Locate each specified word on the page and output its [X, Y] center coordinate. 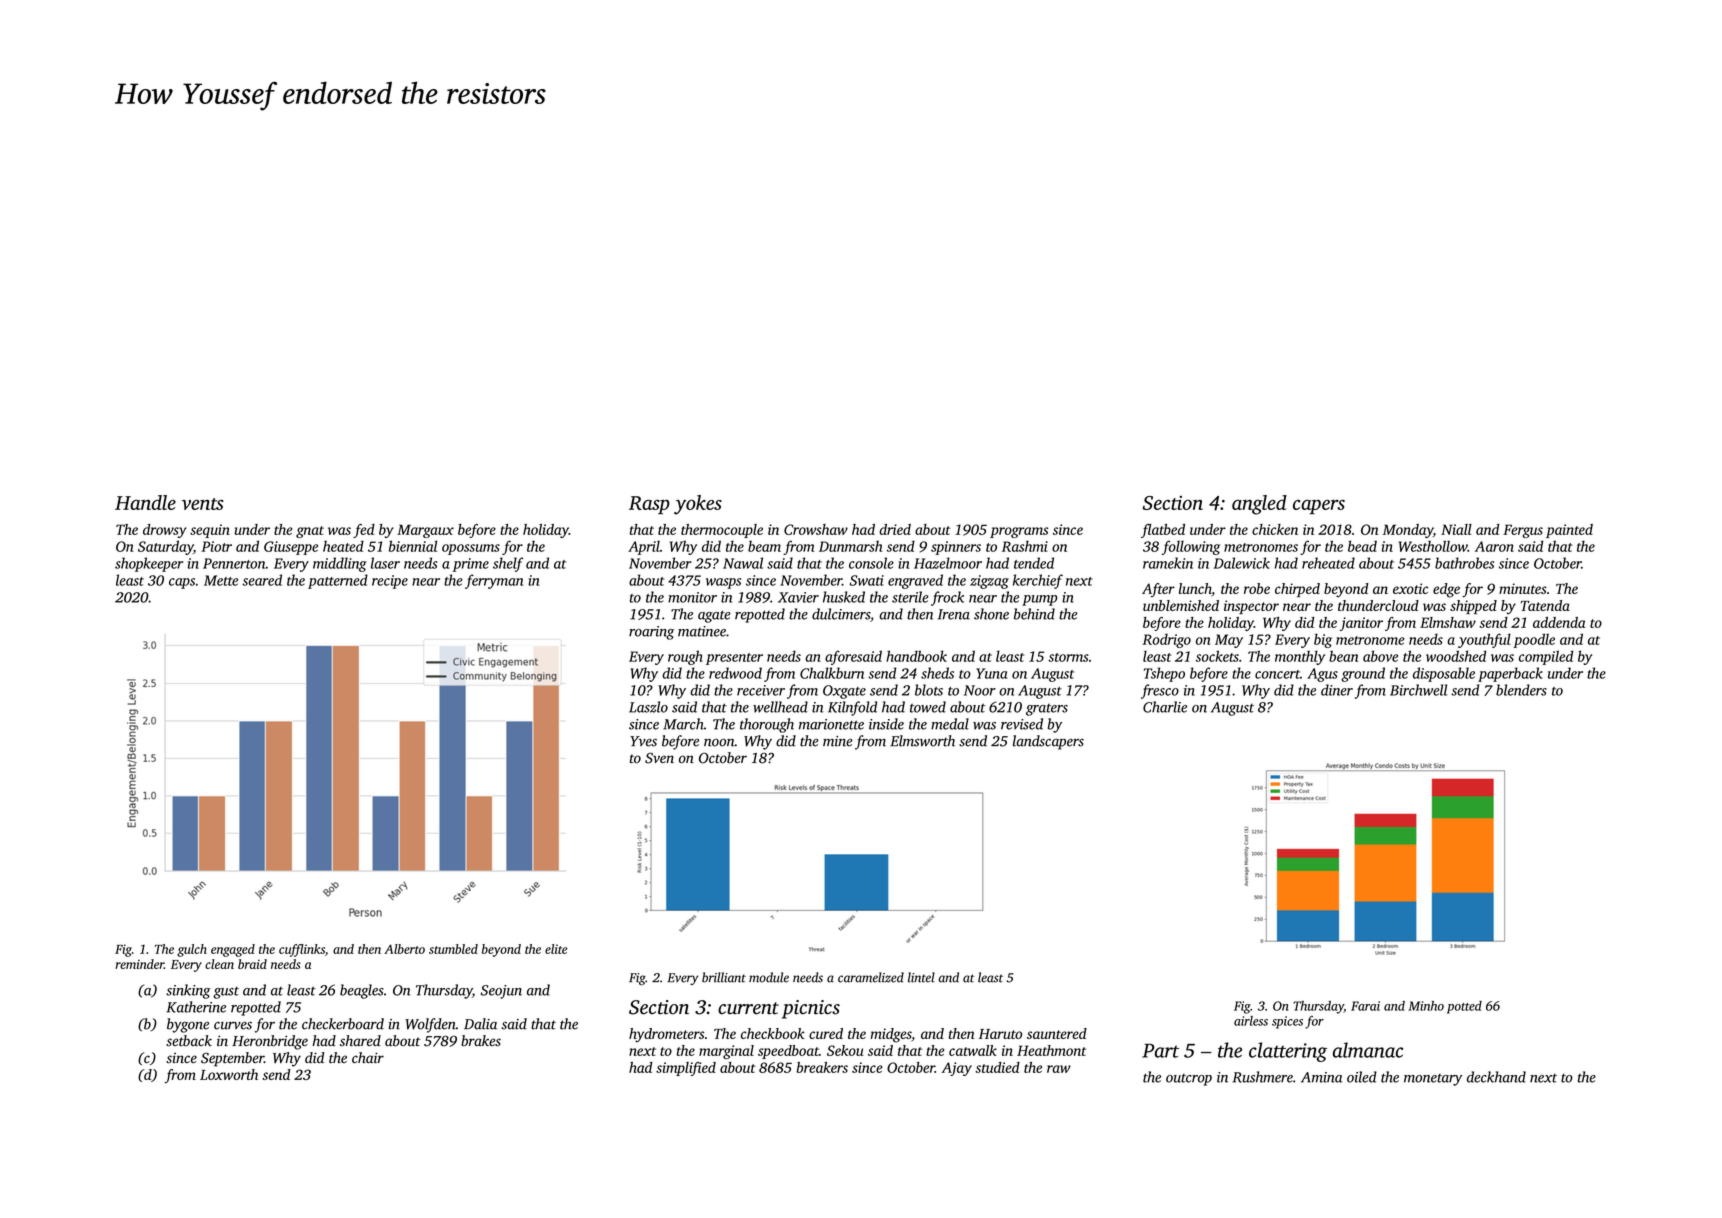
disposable [1444, 674]
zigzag [989, 582]
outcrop [1189, 1080]
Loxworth [229, 1074]
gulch [192, 950]
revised [1022, 724]
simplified [686, 1069]
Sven [659, 758]
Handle [145, 502]
